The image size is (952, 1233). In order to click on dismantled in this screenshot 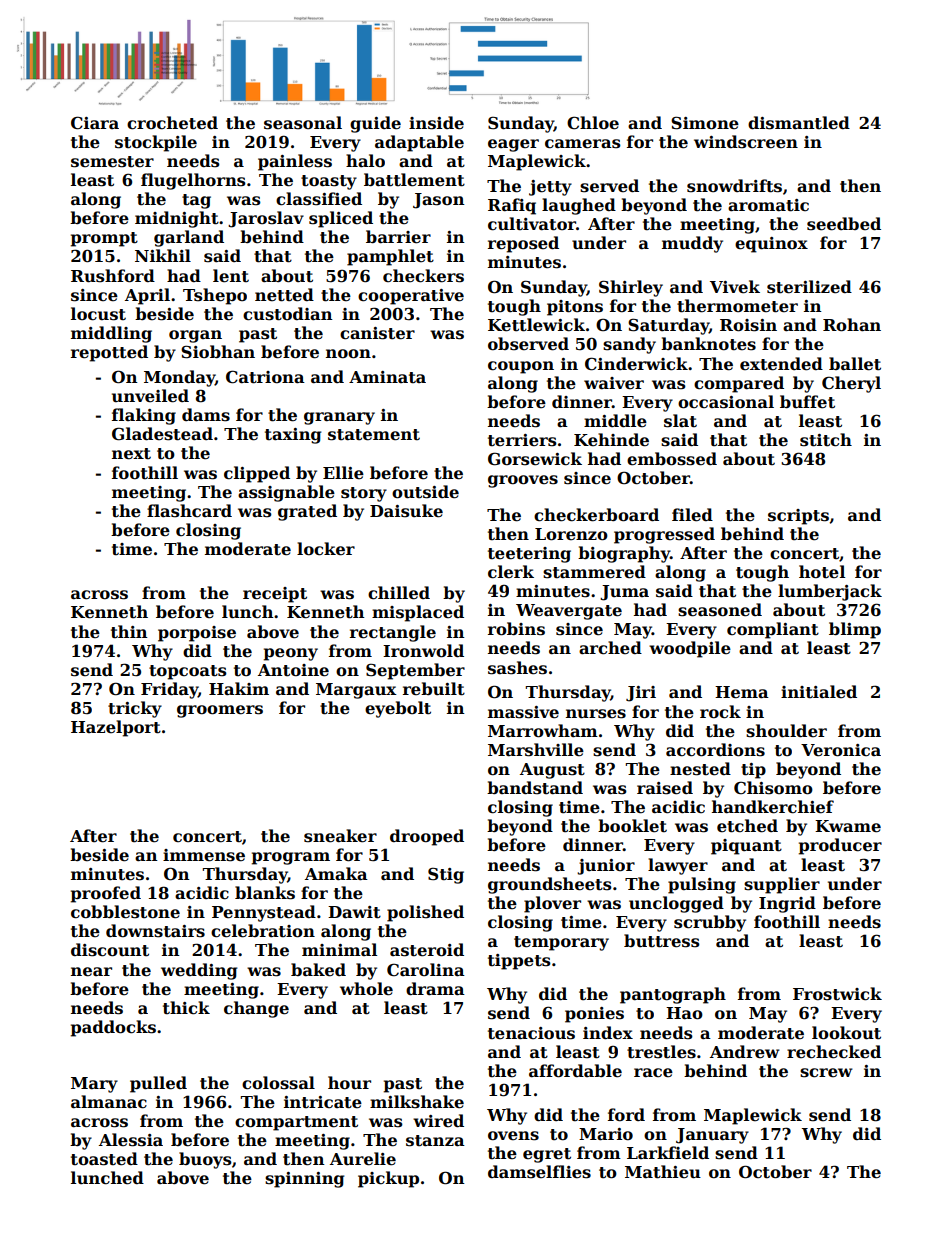, I will do `click(799, 123)`.
